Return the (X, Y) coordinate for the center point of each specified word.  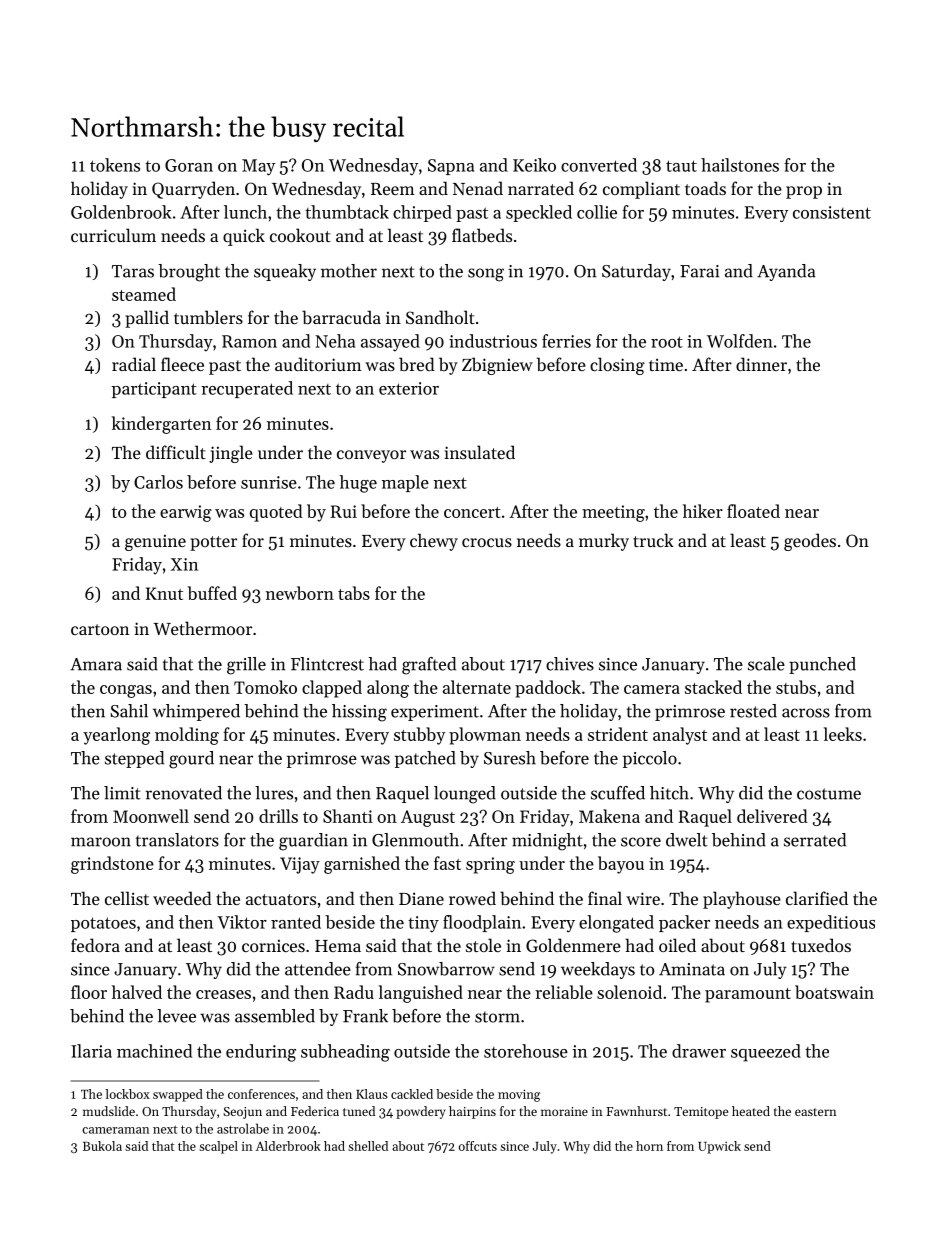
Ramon (249, 341)
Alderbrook (288, 1146)
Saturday (636, 272)
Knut (164, 593)
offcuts (478, 1146)
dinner (761, 364)
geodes (810, 542)
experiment (435, 713)
